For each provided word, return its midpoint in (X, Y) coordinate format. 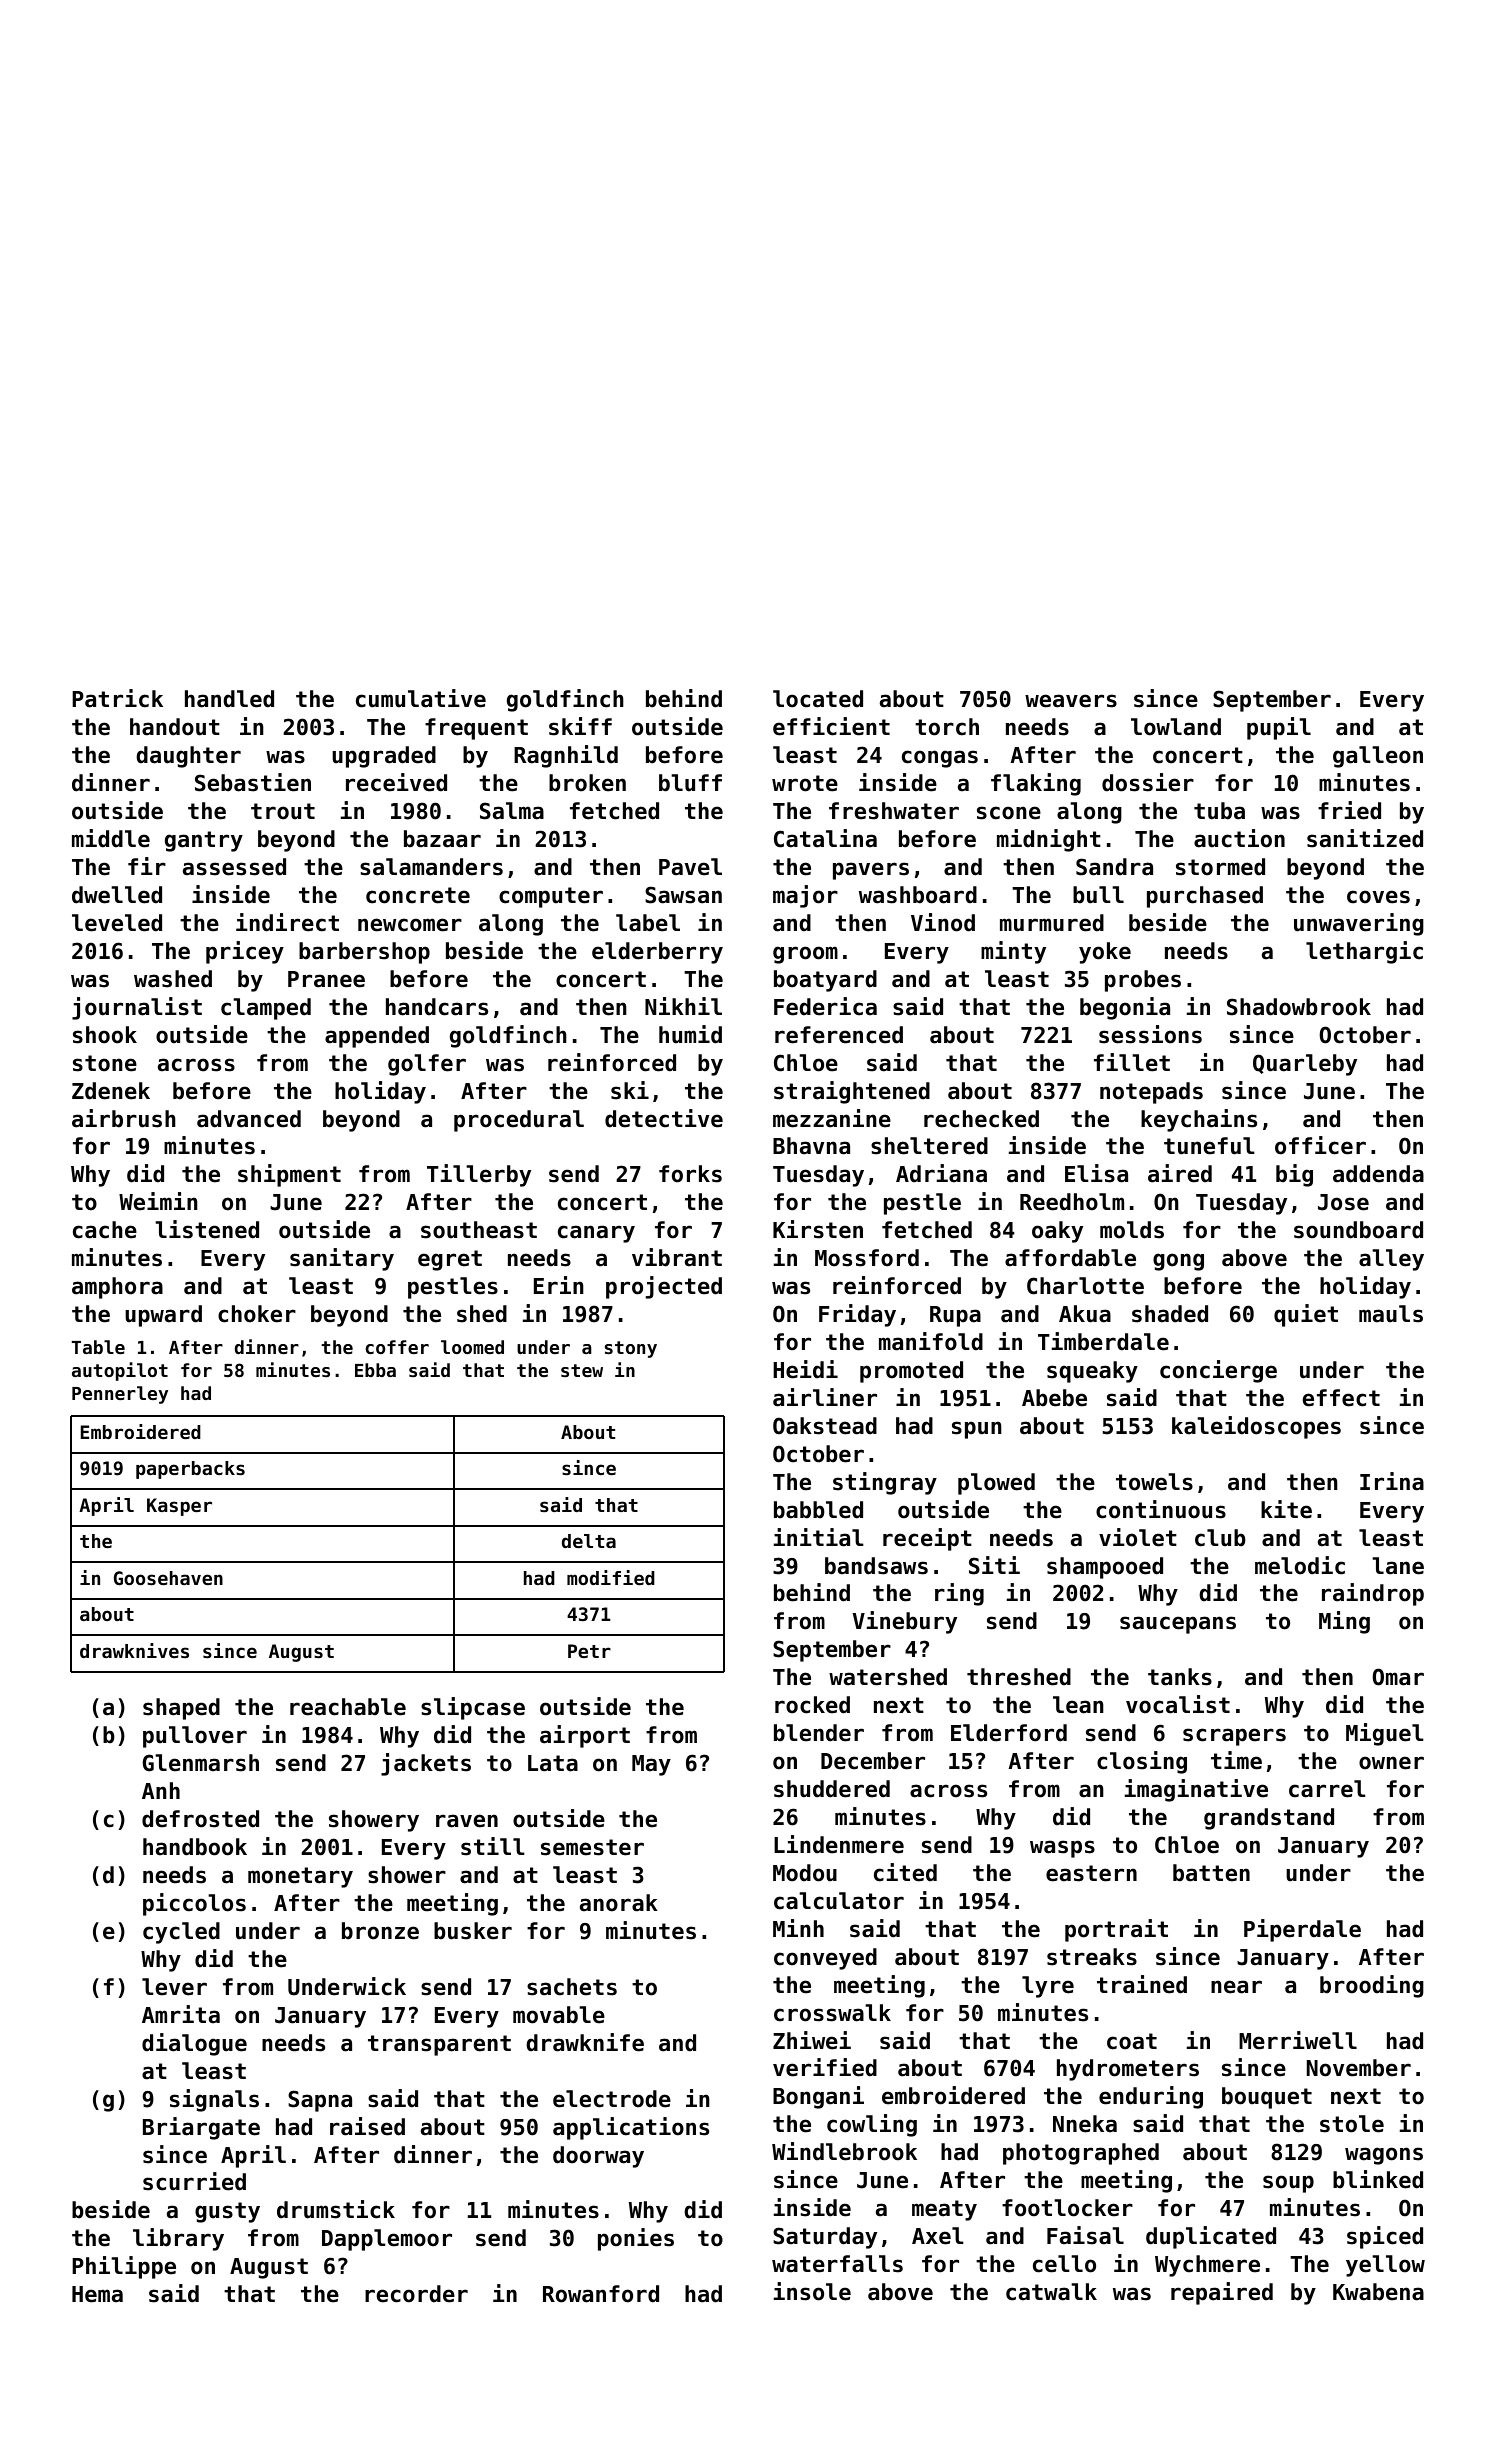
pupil (1279, 728)
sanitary (342, 1259)
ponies (636, 2239)
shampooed (1105, 1568)
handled (229, 699)
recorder (416, 2294)
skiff (580, 726)
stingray (885, 1483)
